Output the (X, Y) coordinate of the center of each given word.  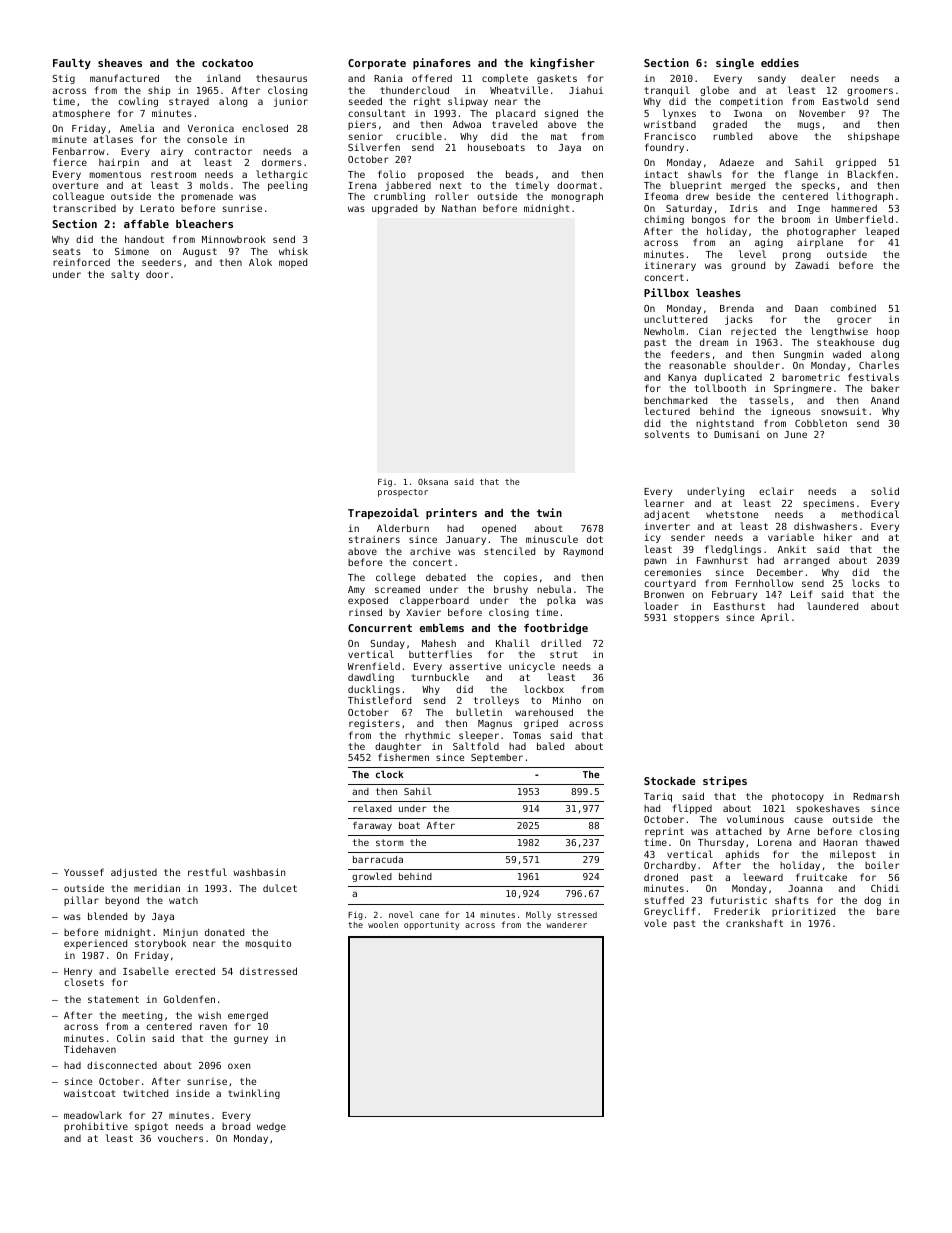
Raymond (583, 552)
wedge (271, 1127)
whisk (293, 251)
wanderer (566, 924)
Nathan (459, 208)
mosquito (268, 944)
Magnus (495, 724)
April (775, 618)
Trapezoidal (383, 513)
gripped (856, 163)
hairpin (119, 163)
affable (146, 224)
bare (888, 911)
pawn (655, 562)
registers (374, 724)
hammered (854, 208)
